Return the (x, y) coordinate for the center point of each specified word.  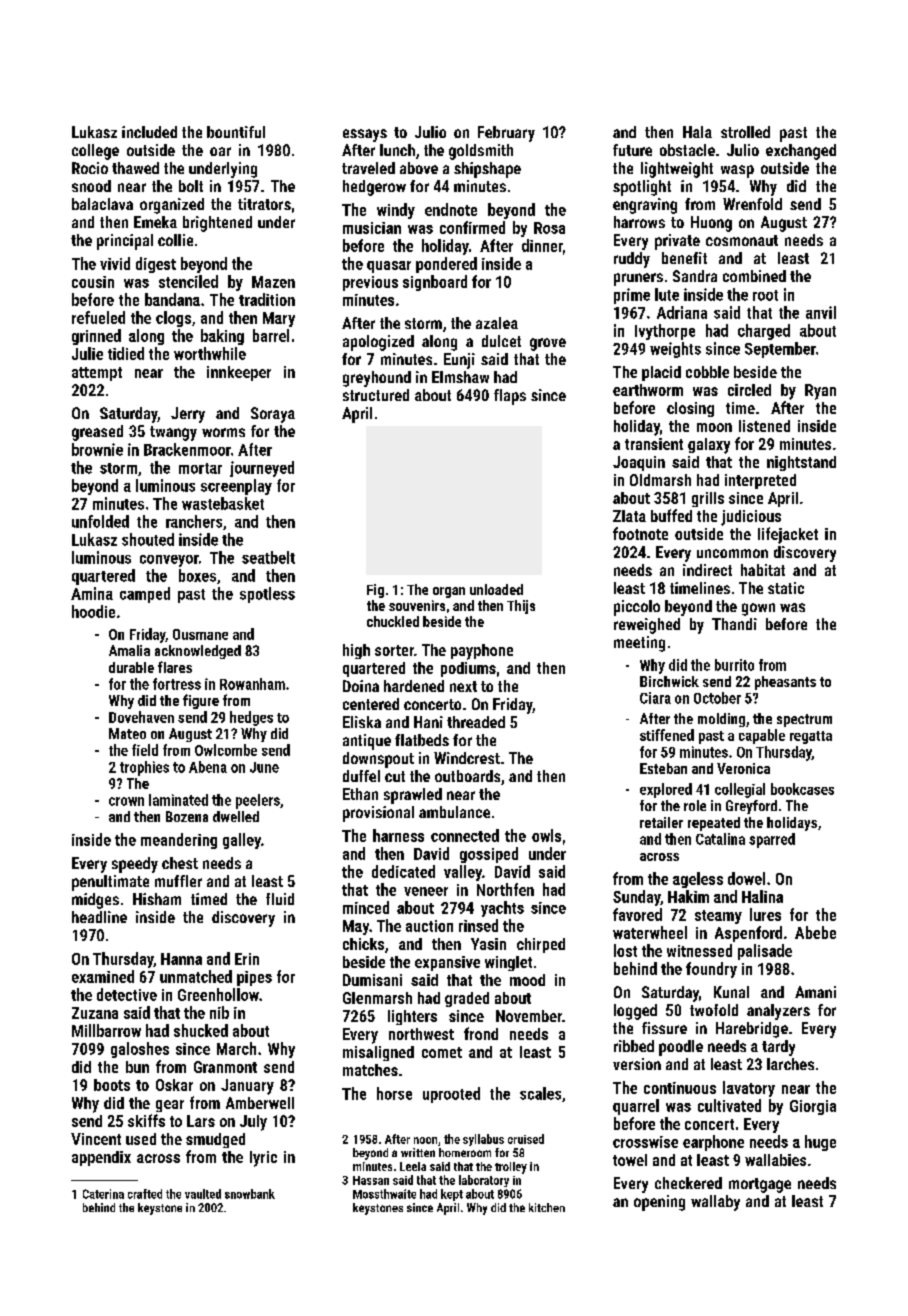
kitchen (547, 1207)
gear (170, 1106)
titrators (264, 204)
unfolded (100, 521)
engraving (645, 206)
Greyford (751, 807)
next (463, 686)
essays (365, 135)
